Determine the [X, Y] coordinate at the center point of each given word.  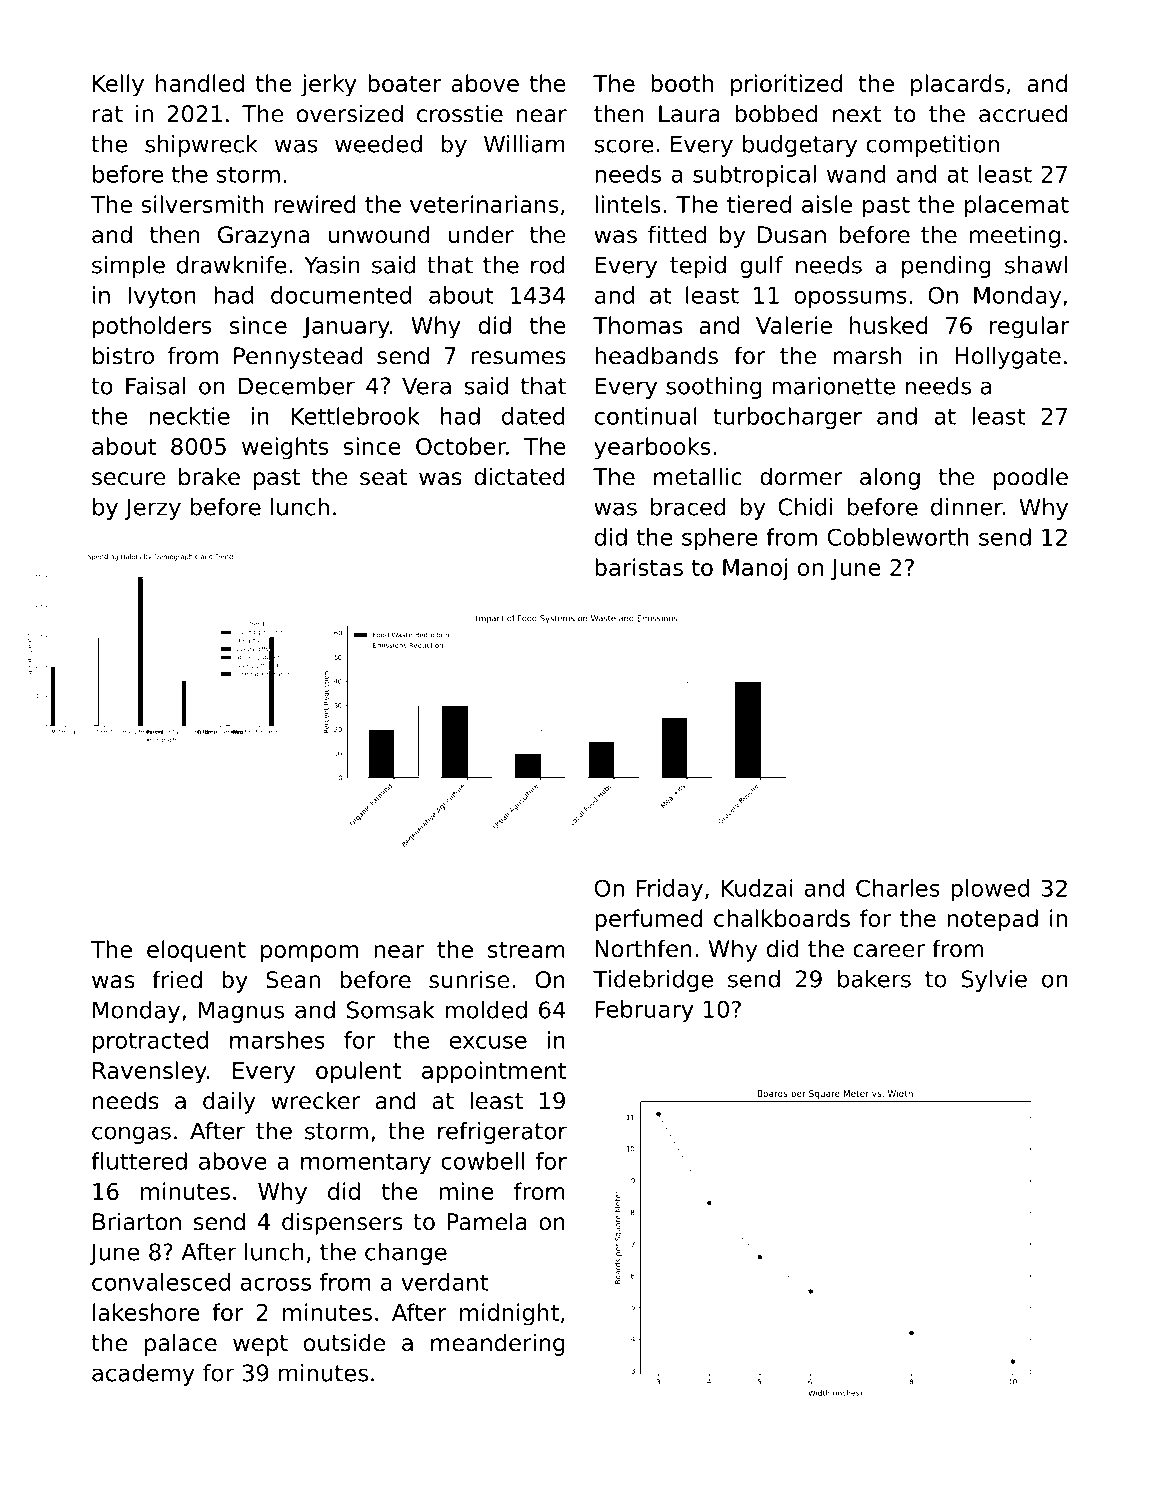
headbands [656, 355]
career [889, 951]
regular [1029, 327]
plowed [990, 890]
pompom [309, 954]
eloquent [196, 951]
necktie [189, 416]
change [406, 1254]
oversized [350, 113]
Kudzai [757, 888]
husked [889, 325]
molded [486, 1010]
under [481, 234]
